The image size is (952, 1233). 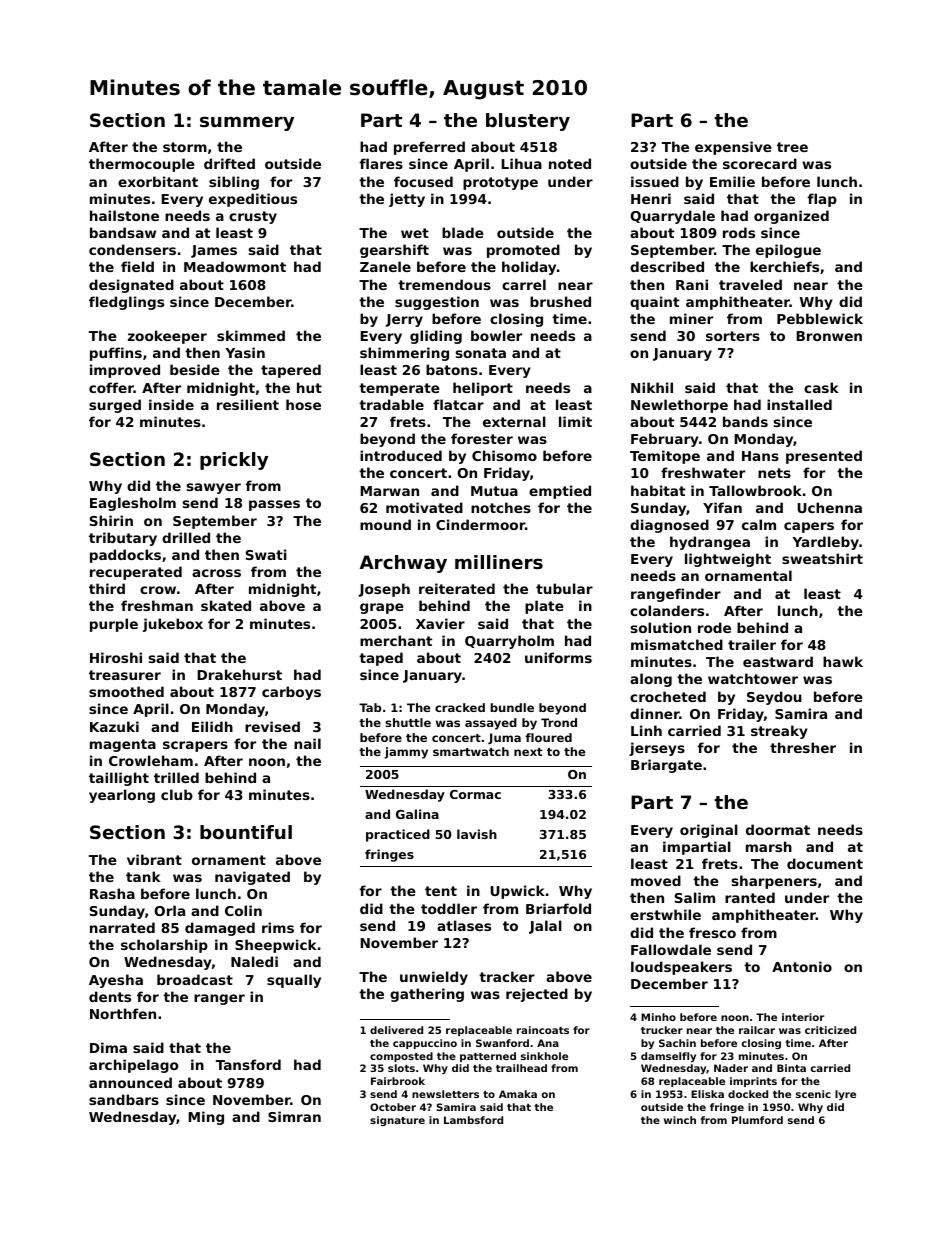 I want to click on merchant, so click(x=396, y=640).
